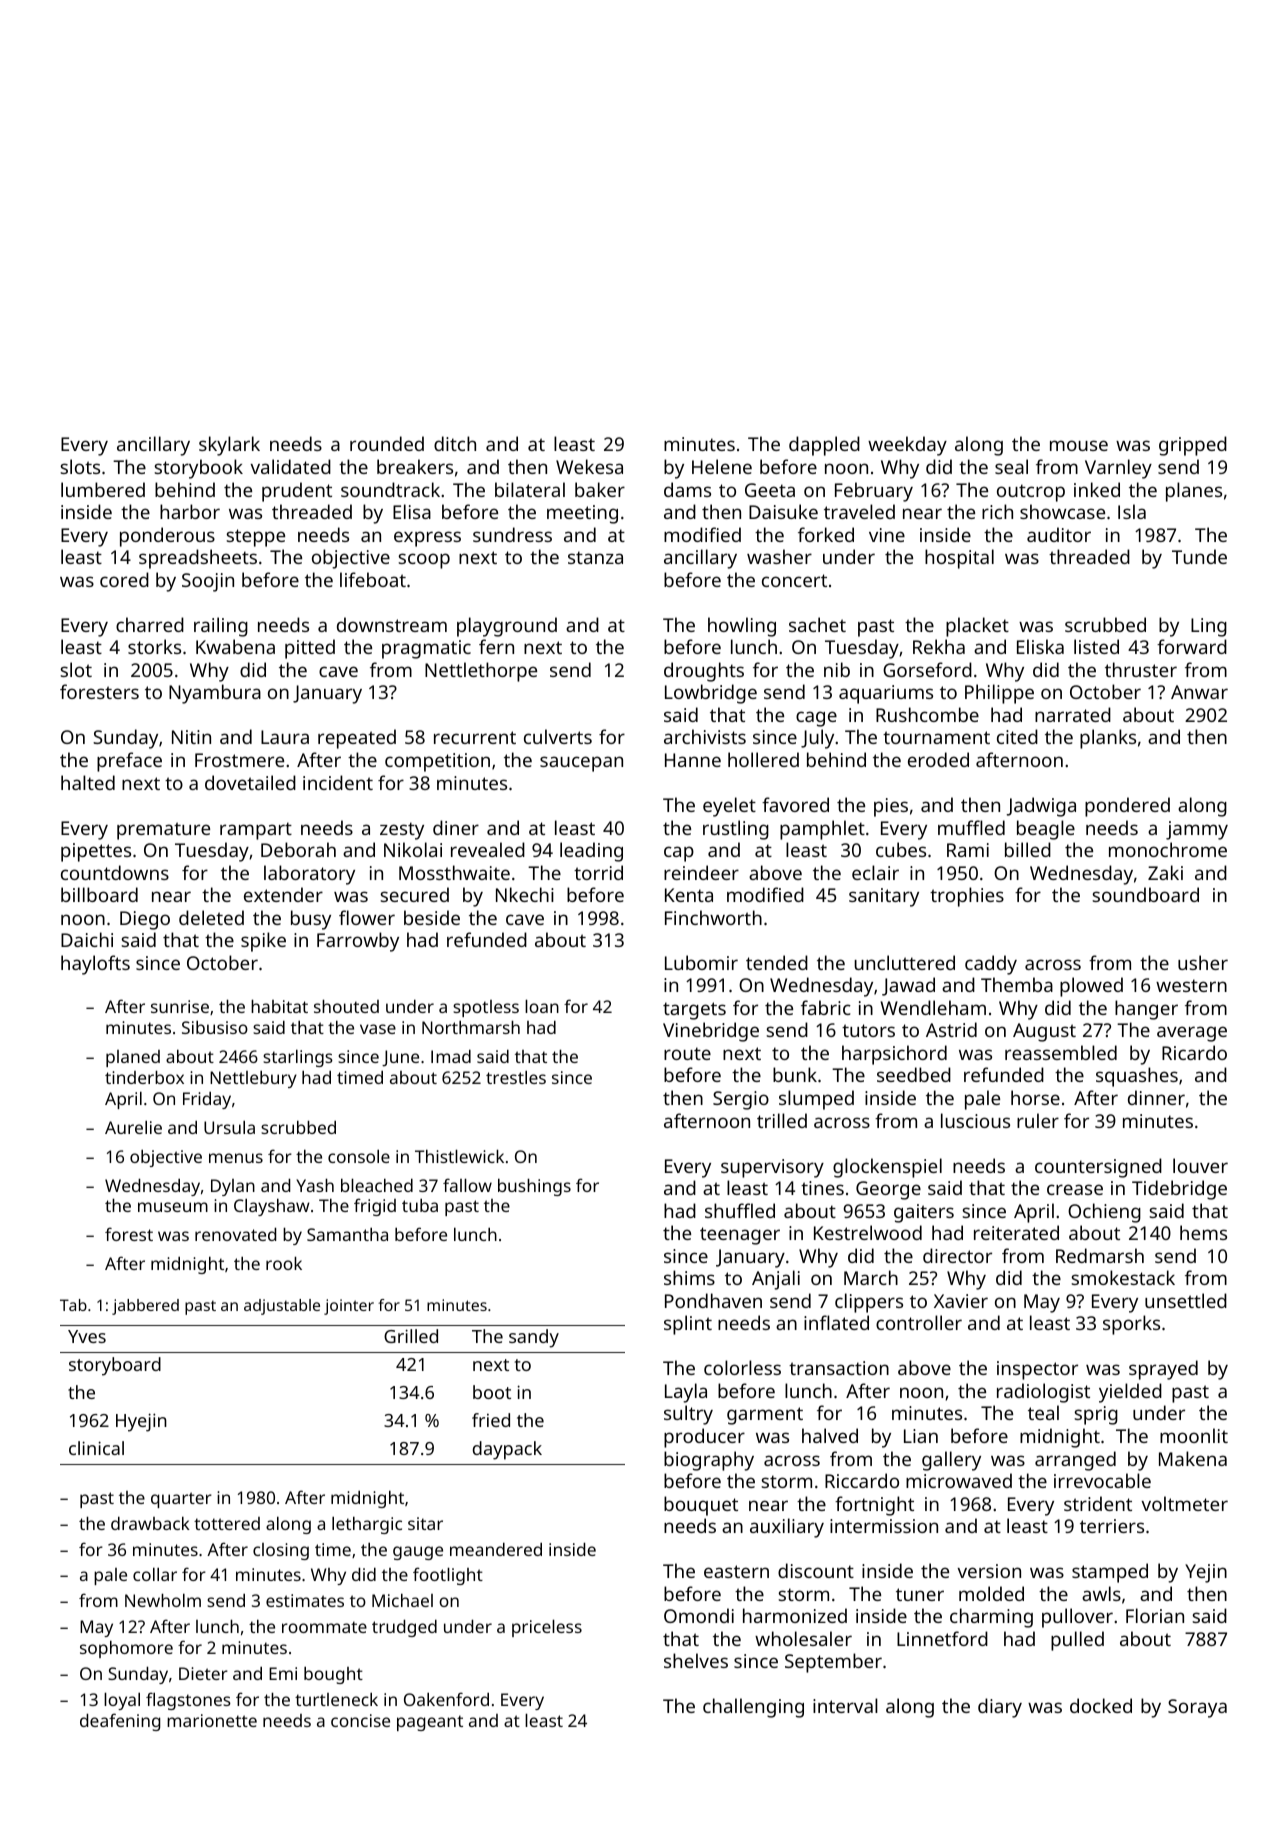 The height and width of the screenshot is (1822, 1288). Describe the element at coordinates (704, 672) in the screenshot. I see `droughts` at that location.
